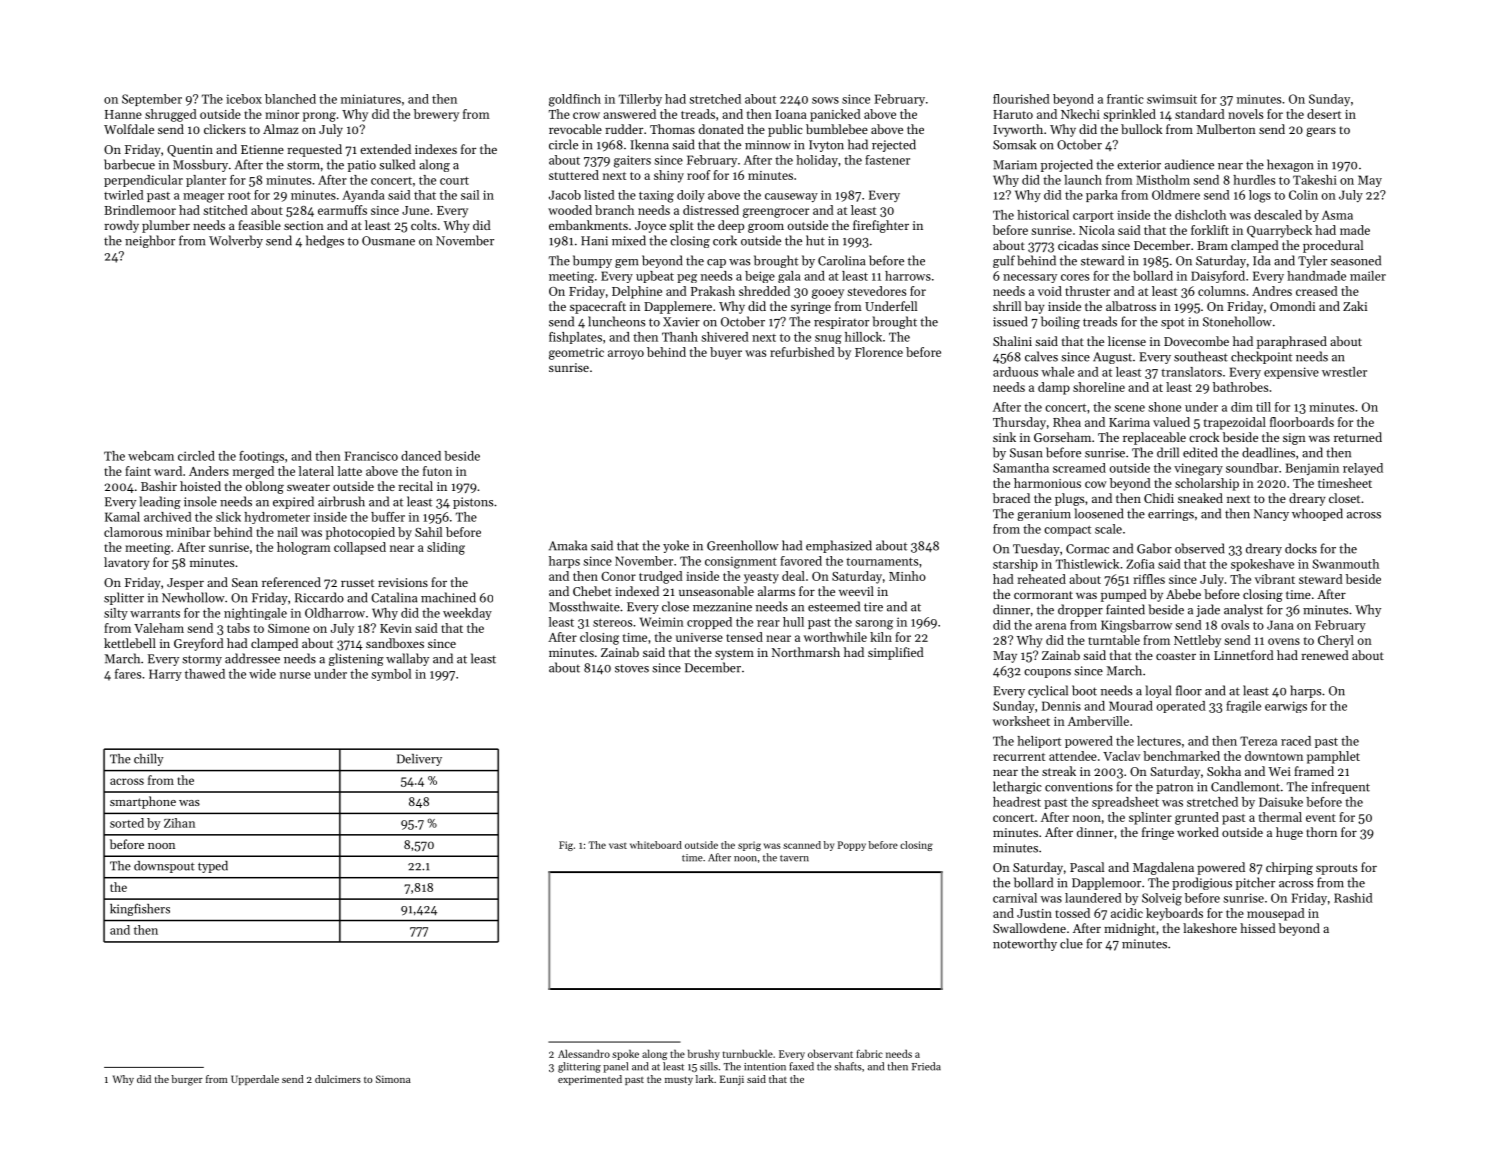 The height and width of the screenshot is (1152, 1491). I want to click on stoves, so click(632, 669).
